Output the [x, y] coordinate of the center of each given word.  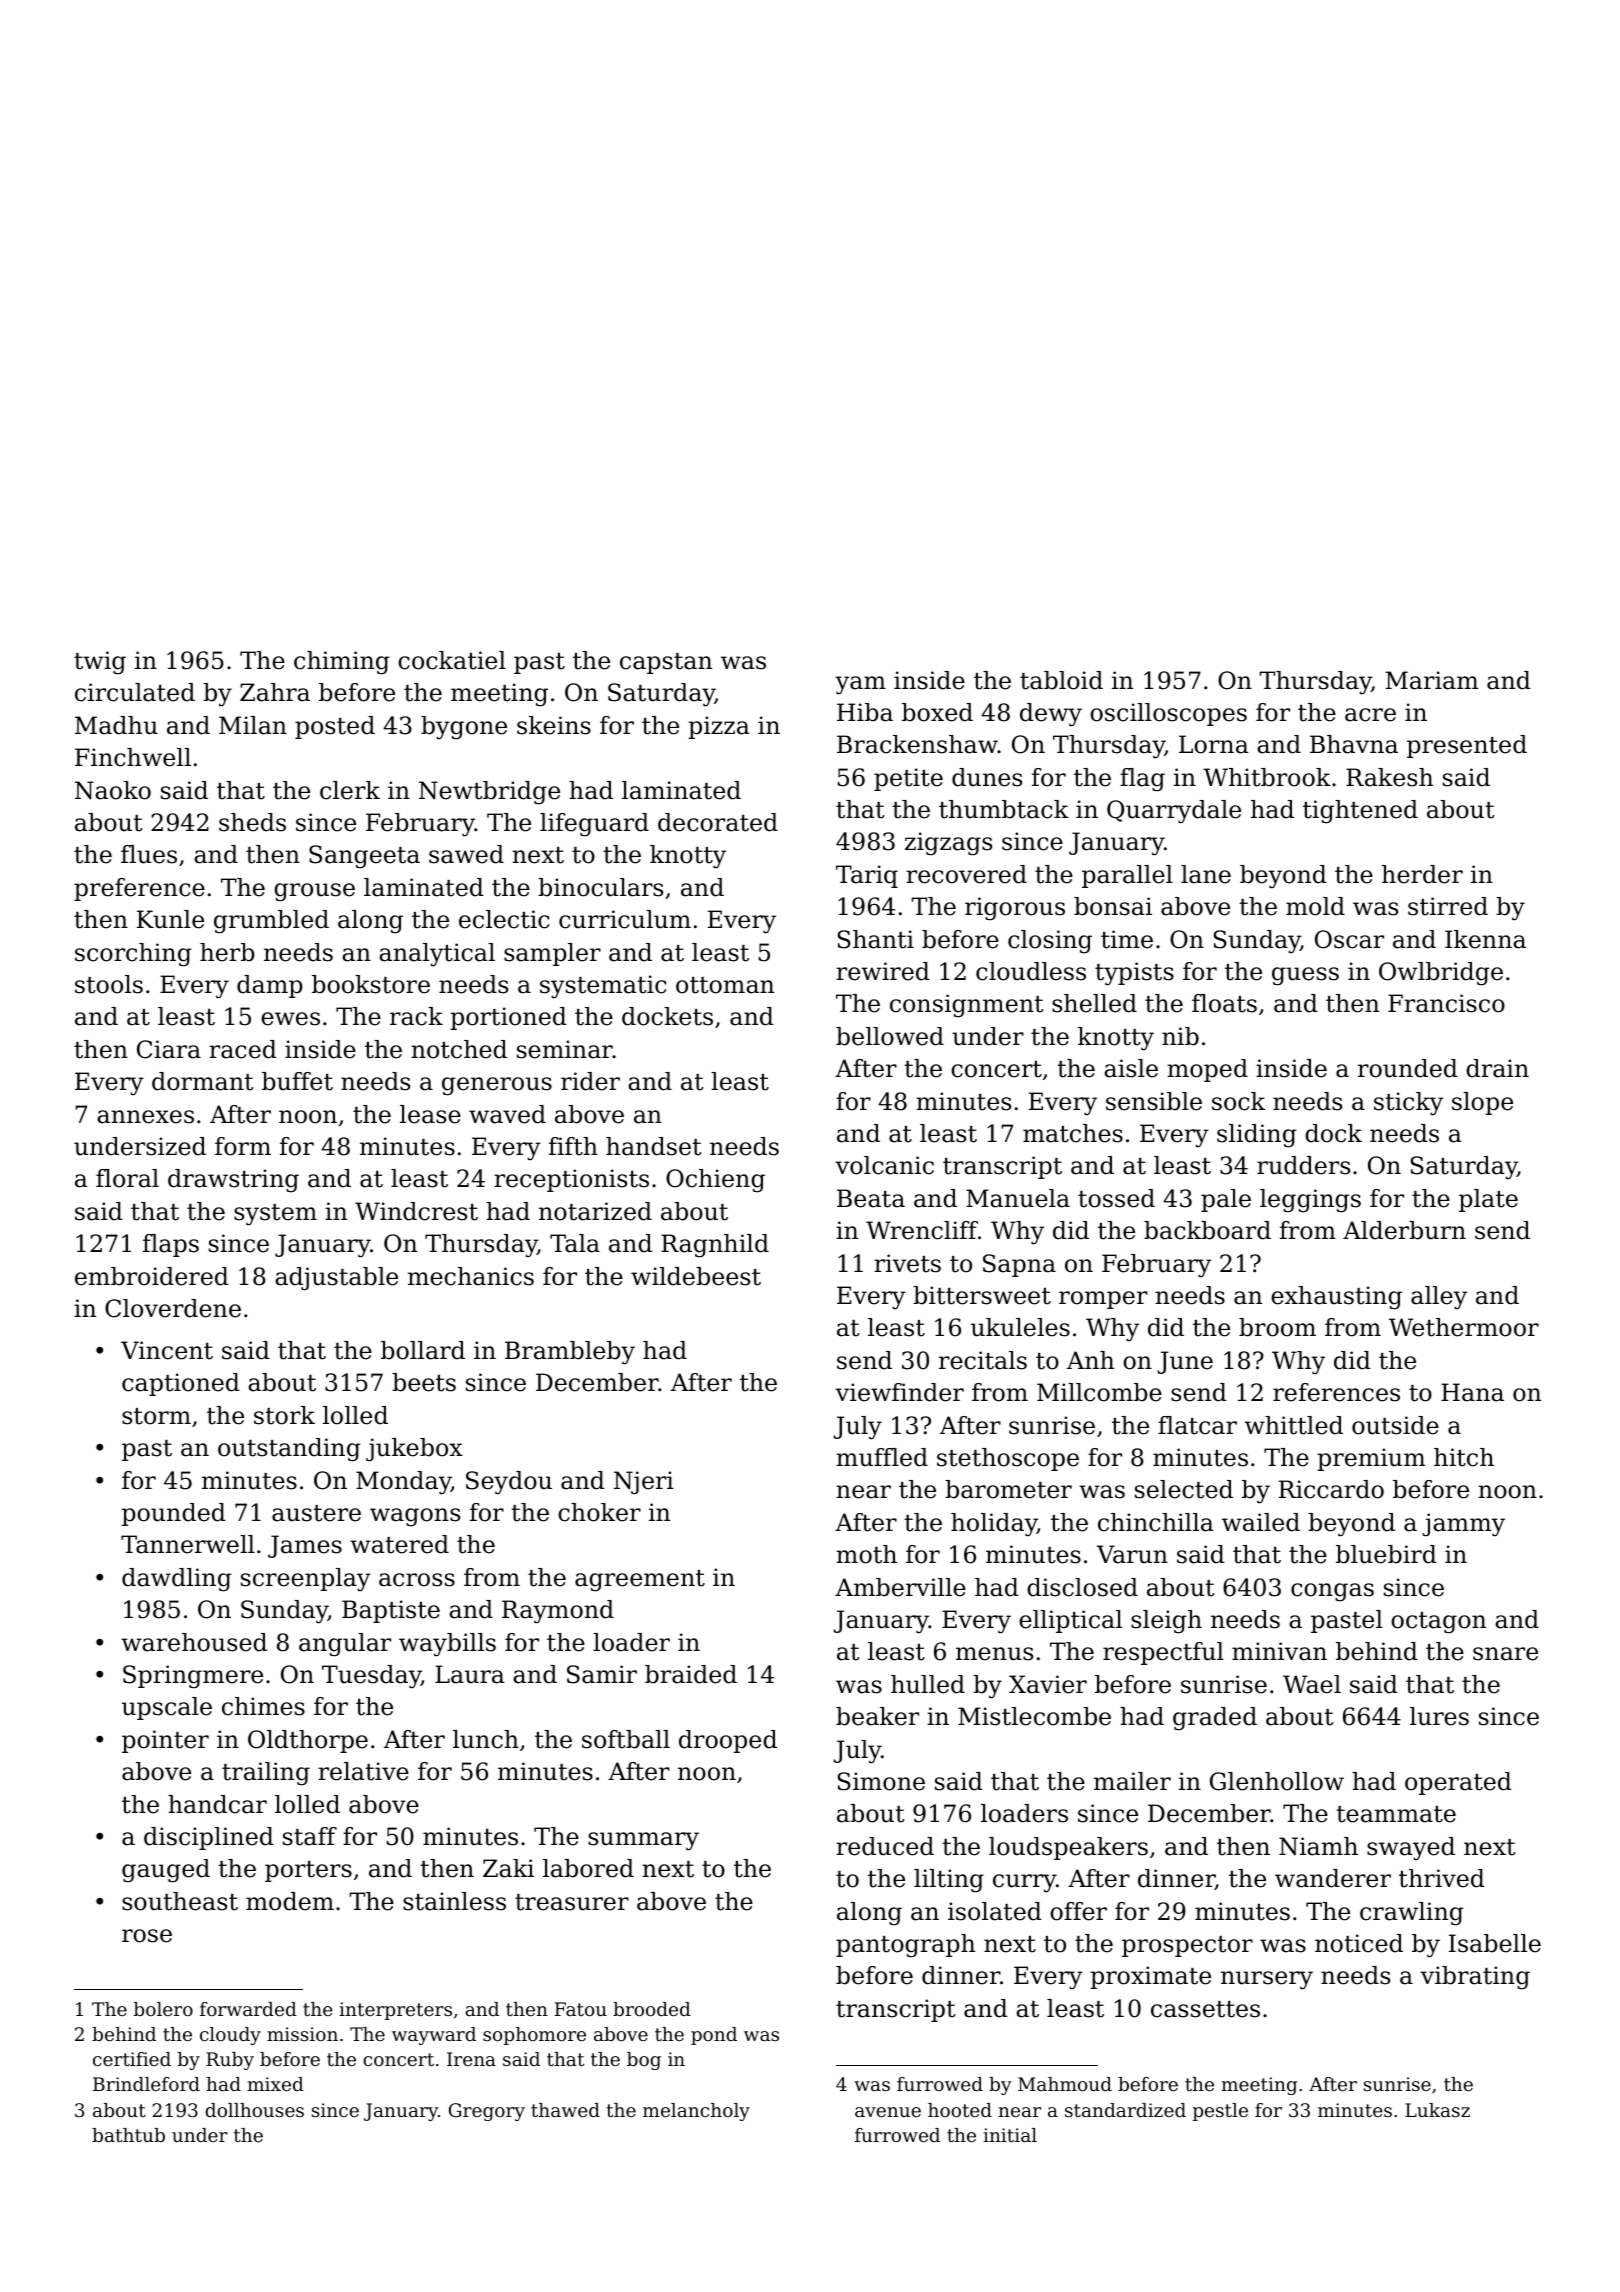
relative [363, 1771]
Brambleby [570, 1353]
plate [1488, 1200]
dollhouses [254, 2110]
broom [1277, 1327]
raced [243, 1049]
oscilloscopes [1168, 714]
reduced [885, 1846]
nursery [1267, 1980]
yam [860, 685]
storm [156, 1416]
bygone [464, 728]
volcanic [884, 1165]
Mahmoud [1065, 2084]
